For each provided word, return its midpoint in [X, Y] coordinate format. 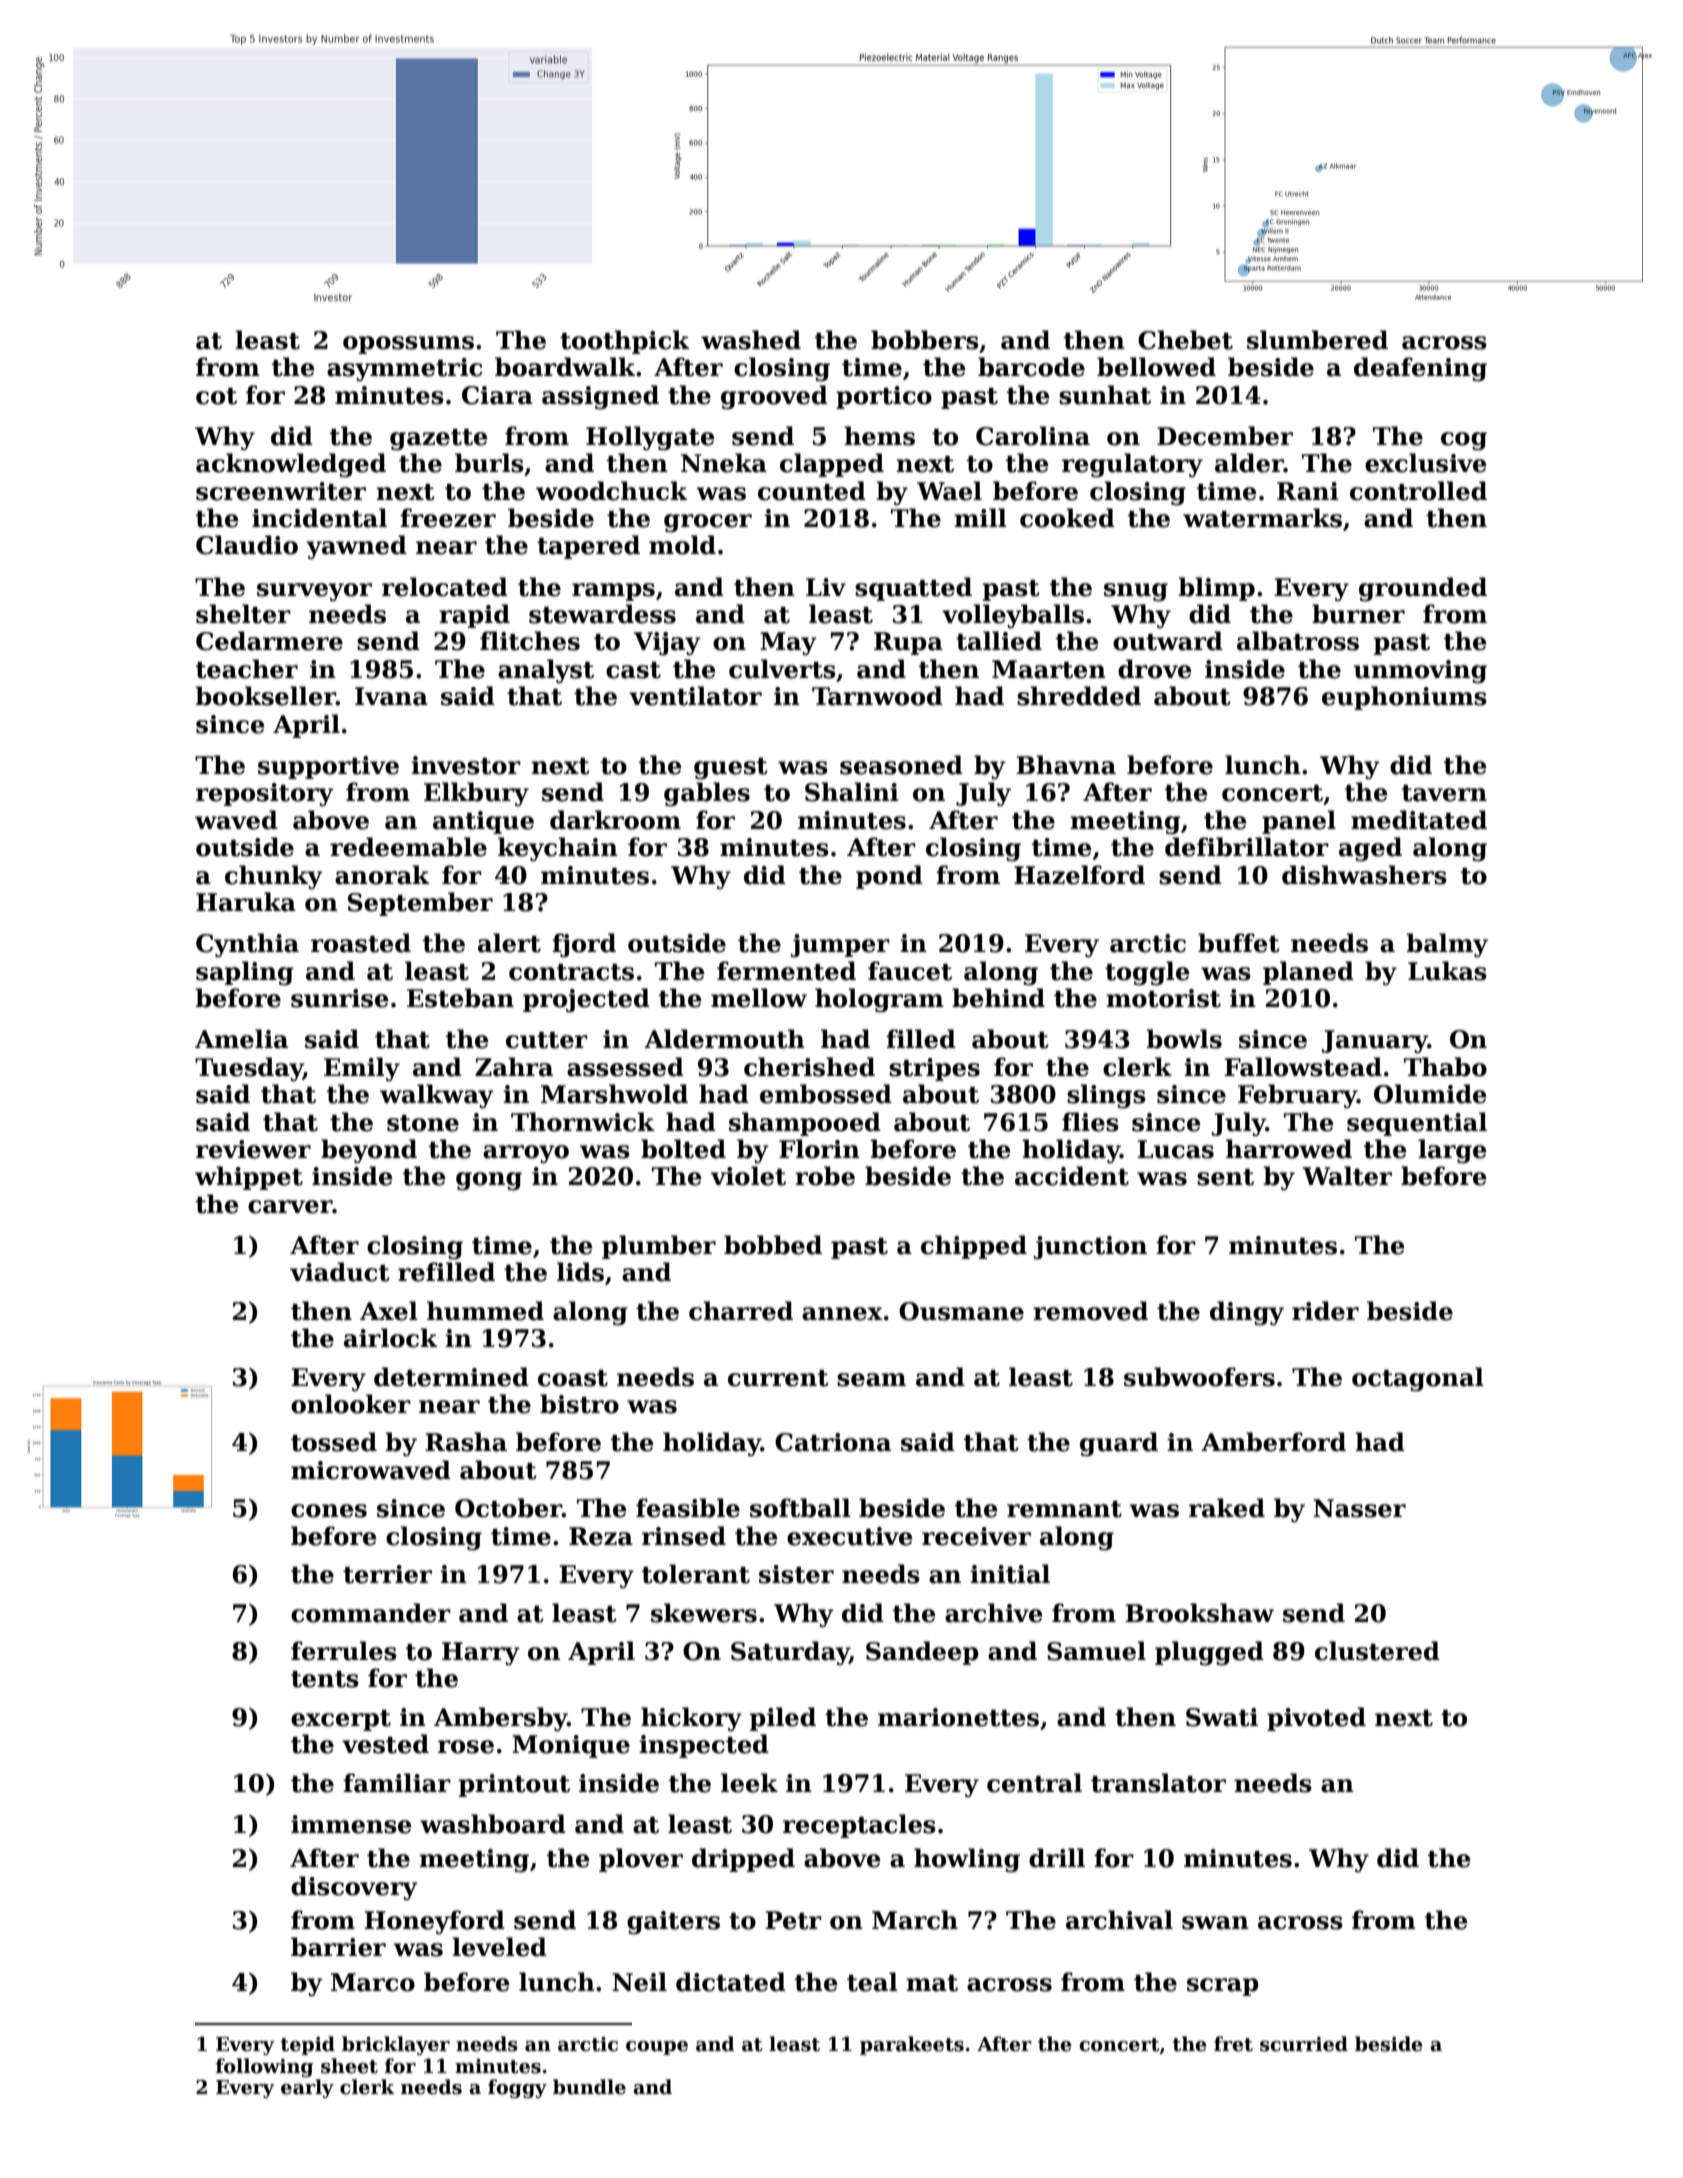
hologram [879, 1000]
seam [871, 1380]
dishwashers [1364, 875]
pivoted [1316, 1719]
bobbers [925, 340]
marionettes [958, 1717]
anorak [382, 875]
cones [329, 1511]
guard [1119, 1444]
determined [451, 1377]
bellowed [1156, 367]
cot [216, 396]
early [307, 2088]
